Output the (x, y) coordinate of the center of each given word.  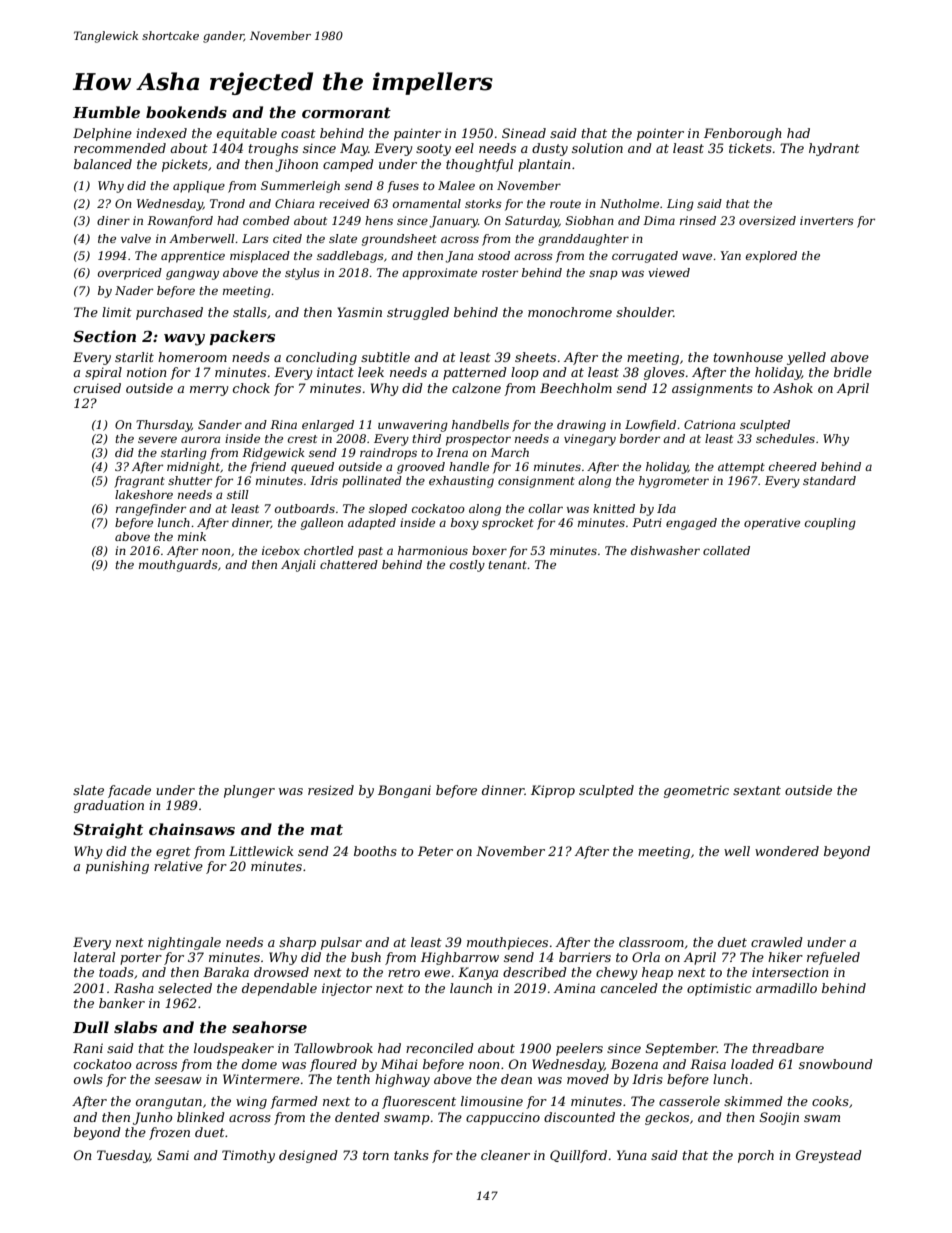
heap (657, 973)
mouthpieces (507, 943)
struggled (418, 313)
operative (772, 524)
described (535, 972)
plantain (544, 165)
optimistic (719, 989)
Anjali (298, 566)
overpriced (130, 274)
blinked (201, 1117)
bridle (853, 372)
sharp (297, 943)
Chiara (294, 203)
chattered (349, 564)
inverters (827, 220)
